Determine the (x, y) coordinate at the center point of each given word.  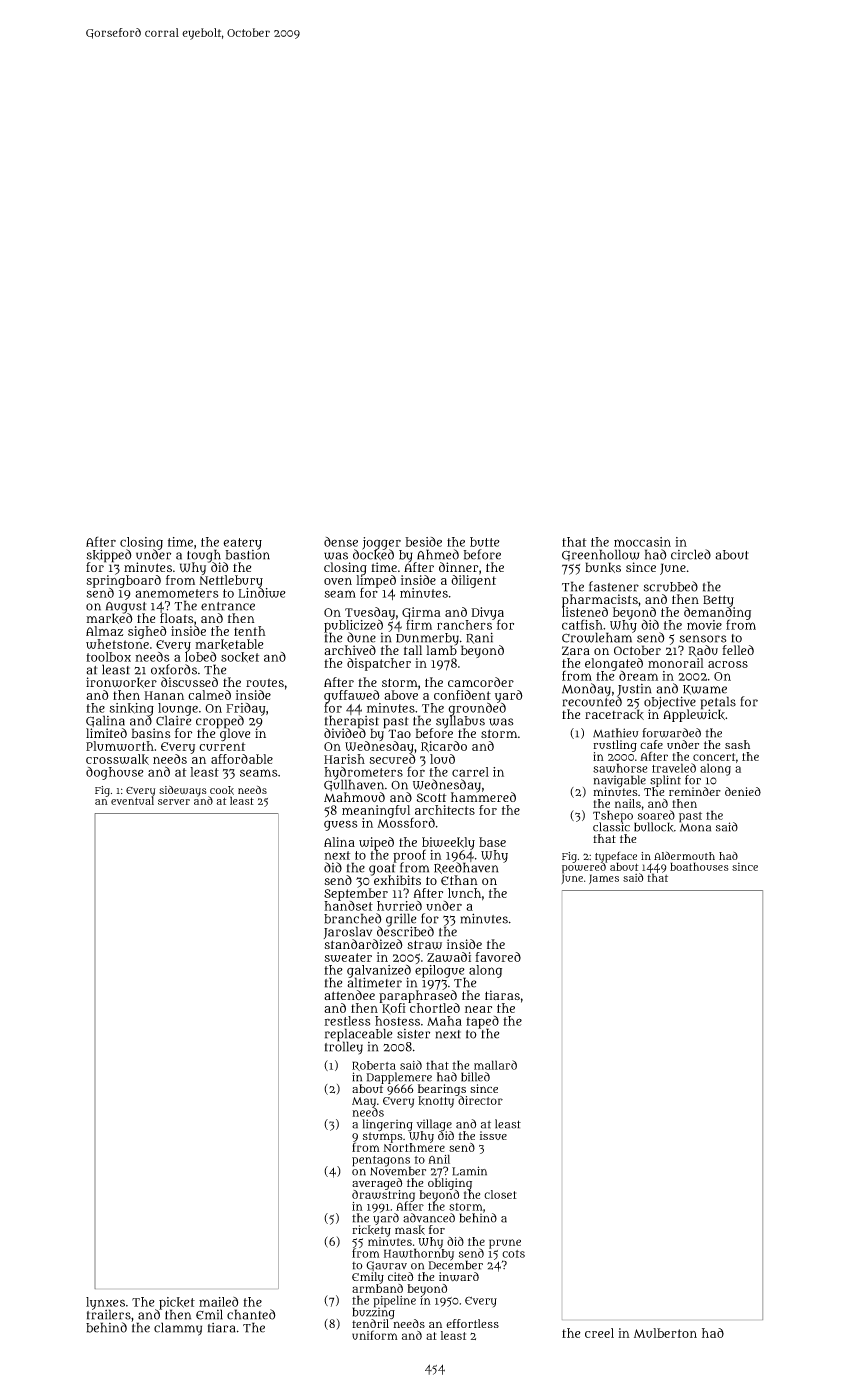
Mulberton (665, 1333)
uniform (375, 1335)
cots (513, 1254)
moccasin (642, 542)
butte (485, 542)
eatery (242, 544)
